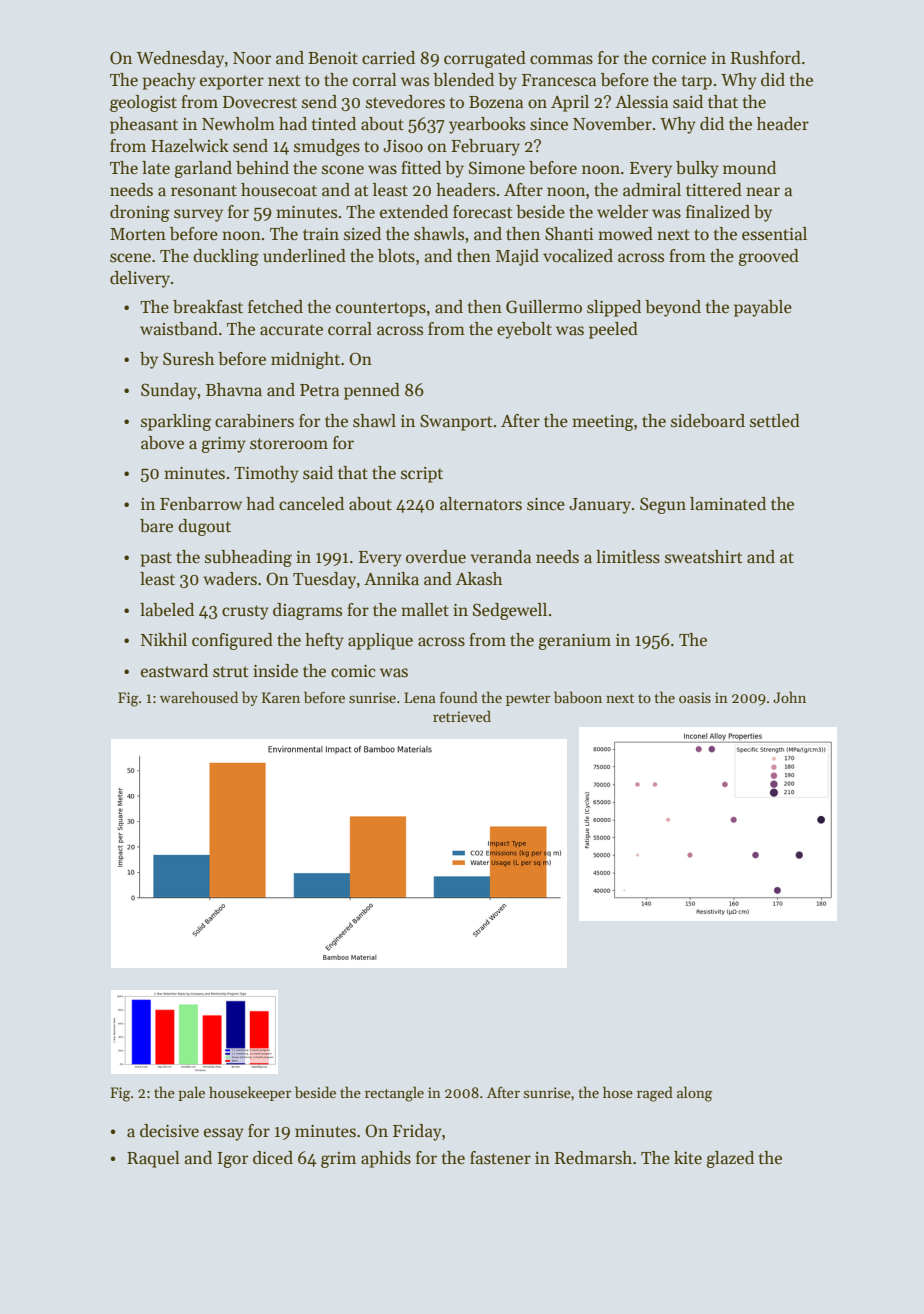  Describe the element at coordinates (462, 716) in the page. I see `retrieved` at that location.
